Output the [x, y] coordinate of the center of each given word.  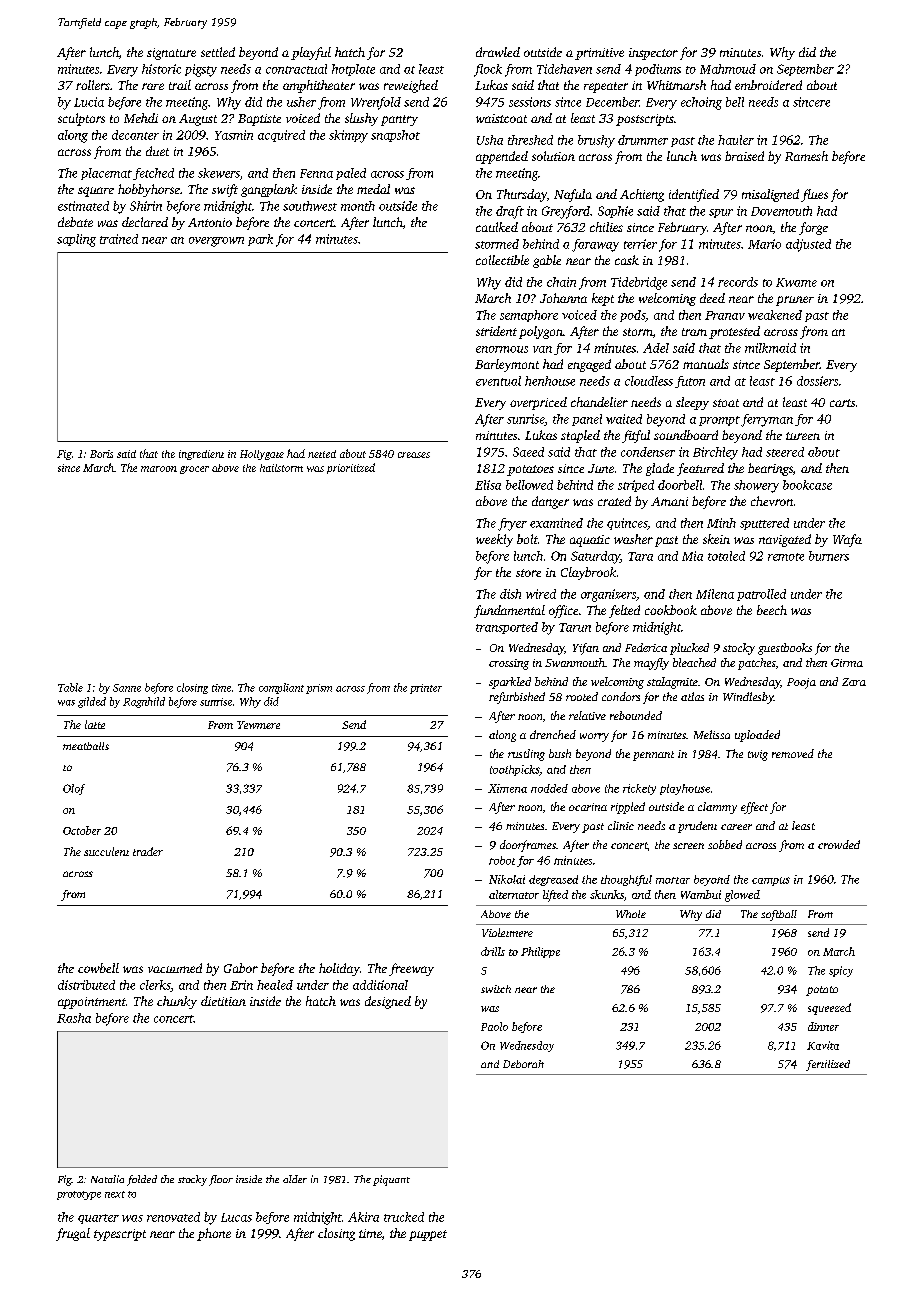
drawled [498, 52]
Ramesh [806, 156]
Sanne [127, 688]
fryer [512, 524]
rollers [93, 85]
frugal [73, 1234]
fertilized [828, 1065]
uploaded [757, 736]
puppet [428, 1235]
